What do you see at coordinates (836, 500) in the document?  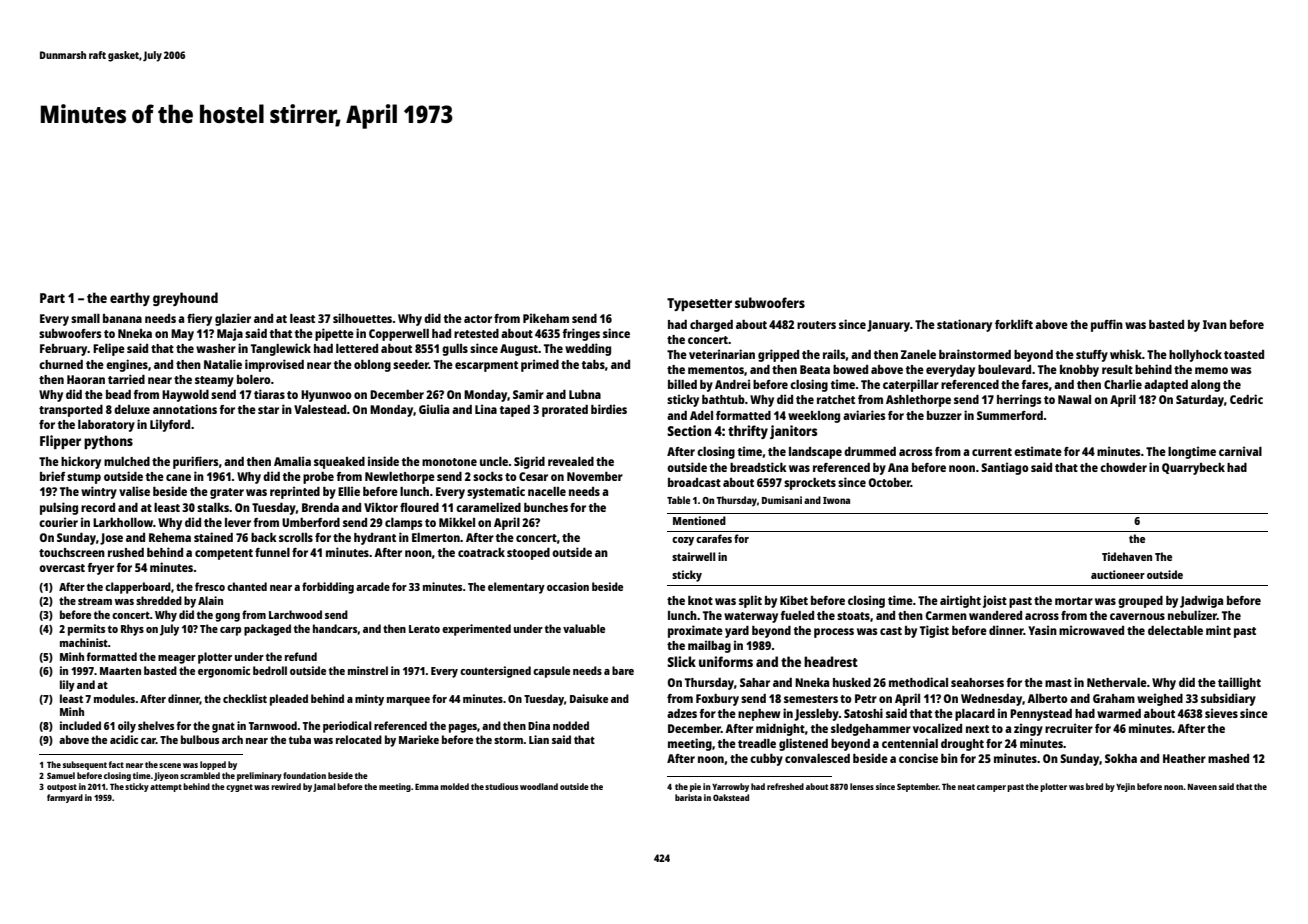 I see `Iwona` at bounding box center [836, 500].
